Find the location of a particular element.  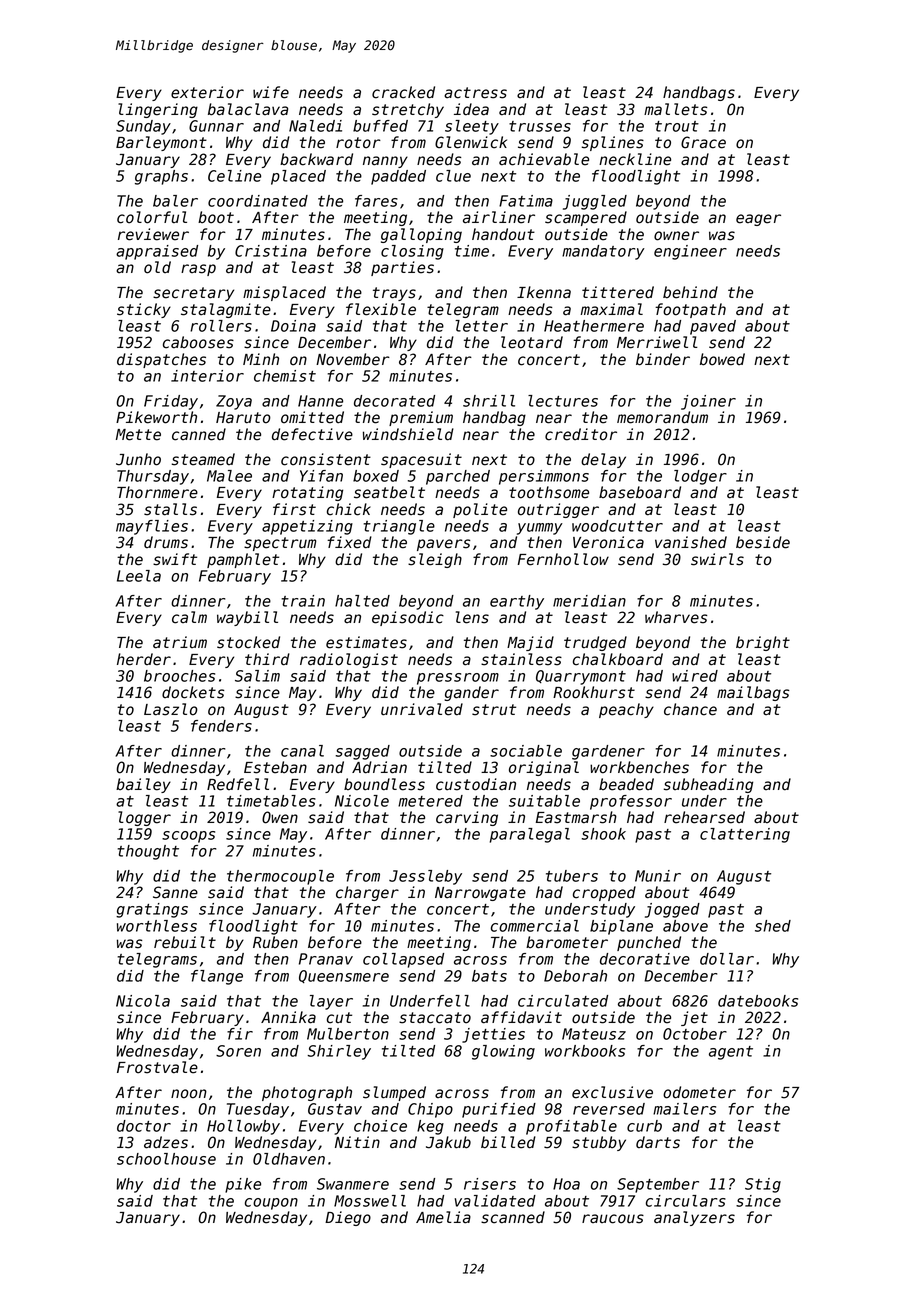

clattering is located at coordinates (745, 835).
